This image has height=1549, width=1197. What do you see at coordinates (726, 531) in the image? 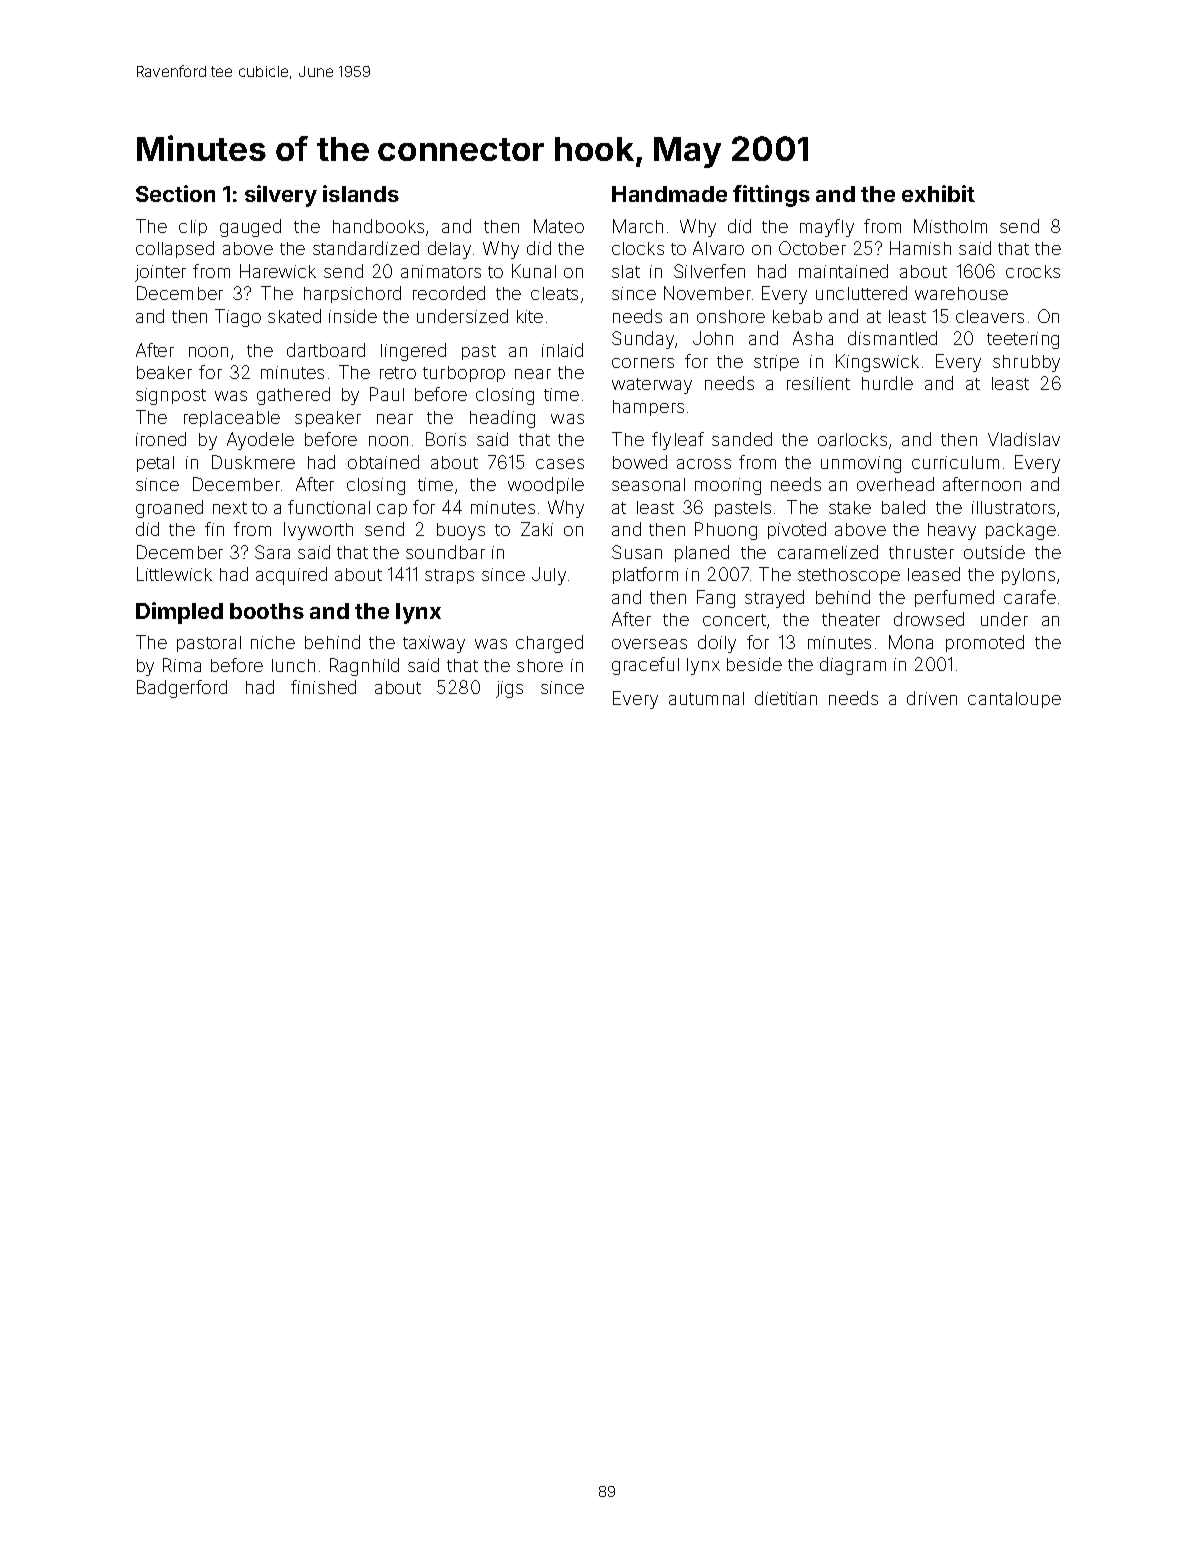
I see `Phuong` at bounding box center [726, 531].
